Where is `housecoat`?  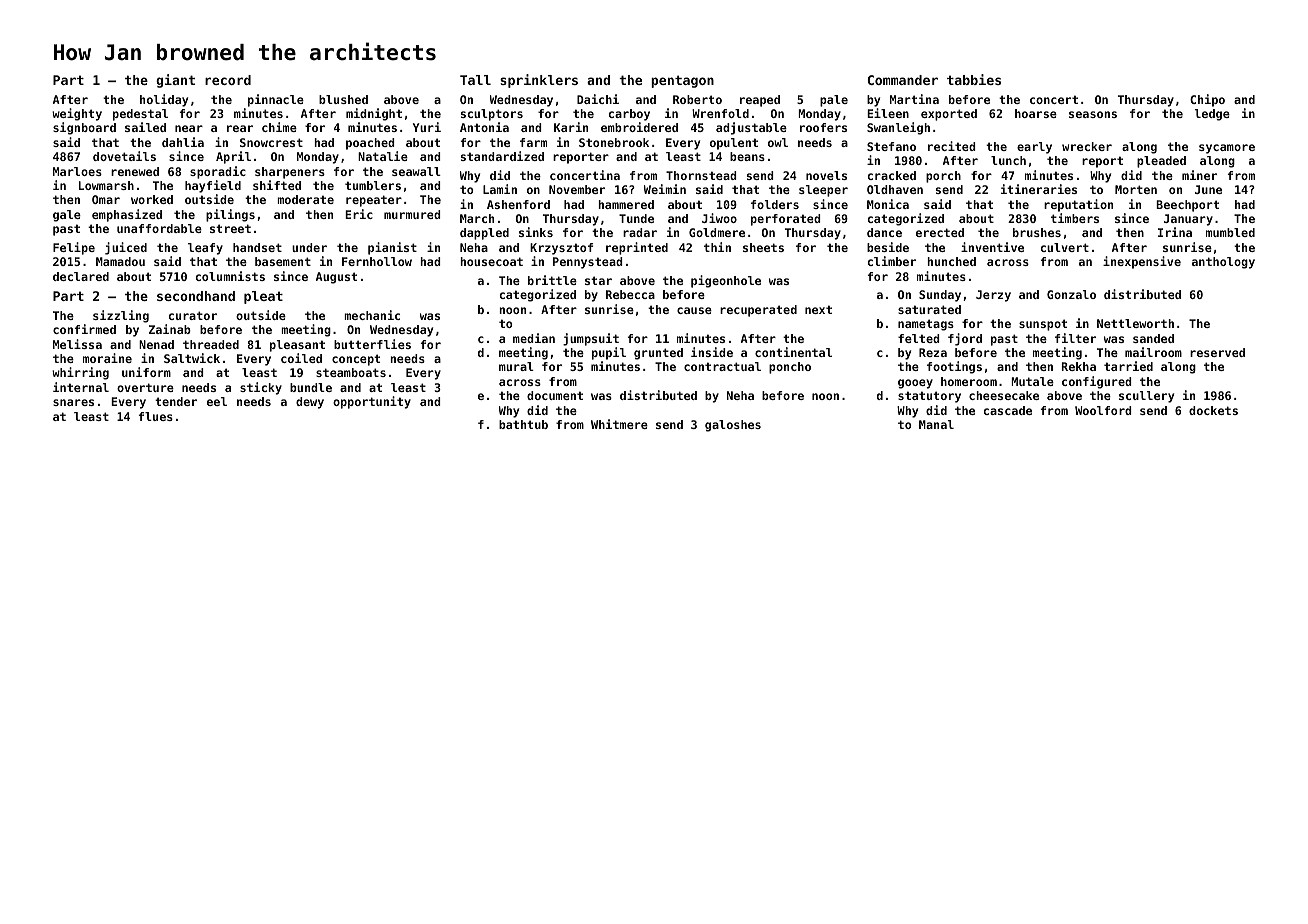
housecoat is located at coordinates (491, 261).
